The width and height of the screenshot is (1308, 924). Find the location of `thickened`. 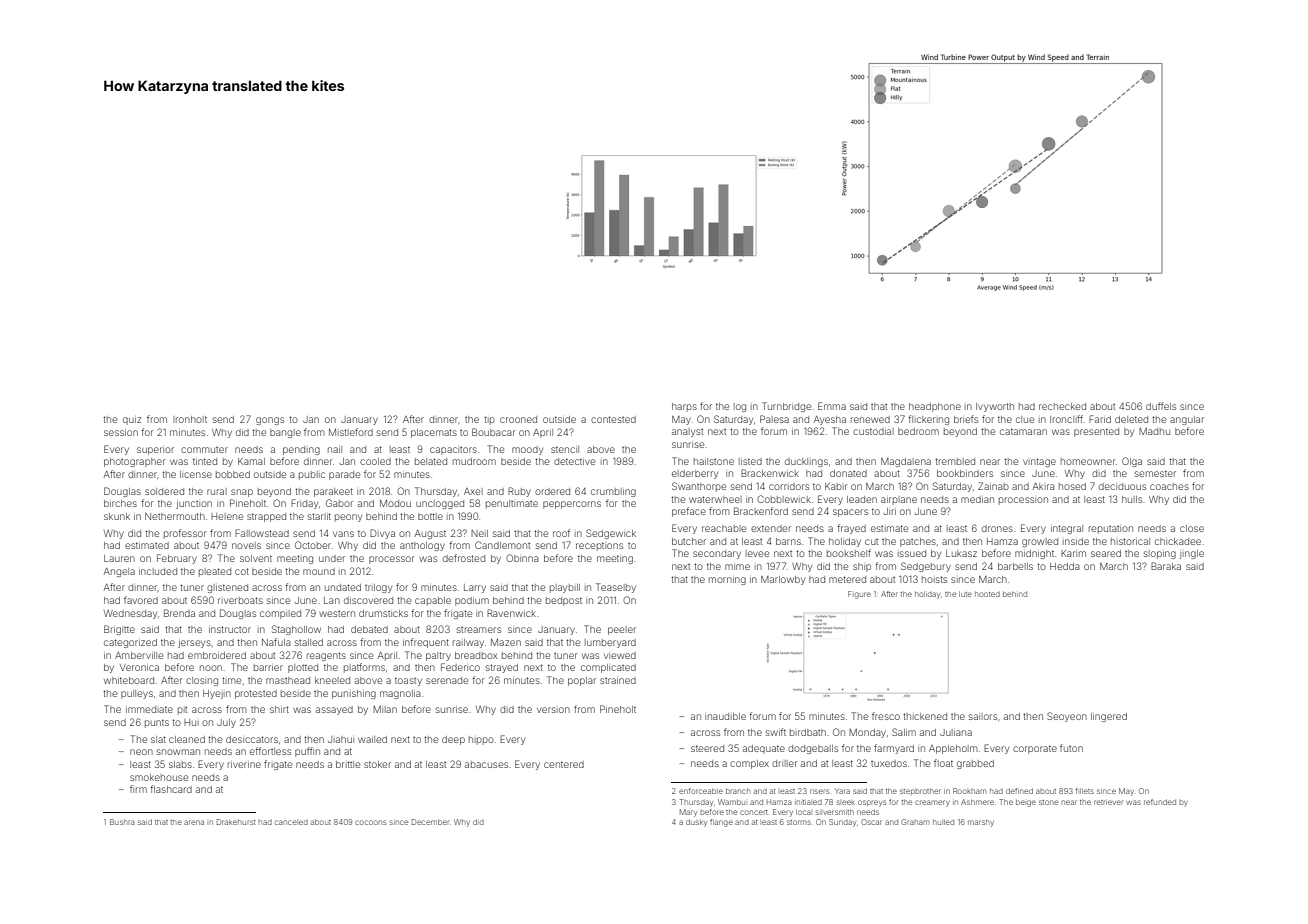

thickened is located at coordinates (925, 716).
